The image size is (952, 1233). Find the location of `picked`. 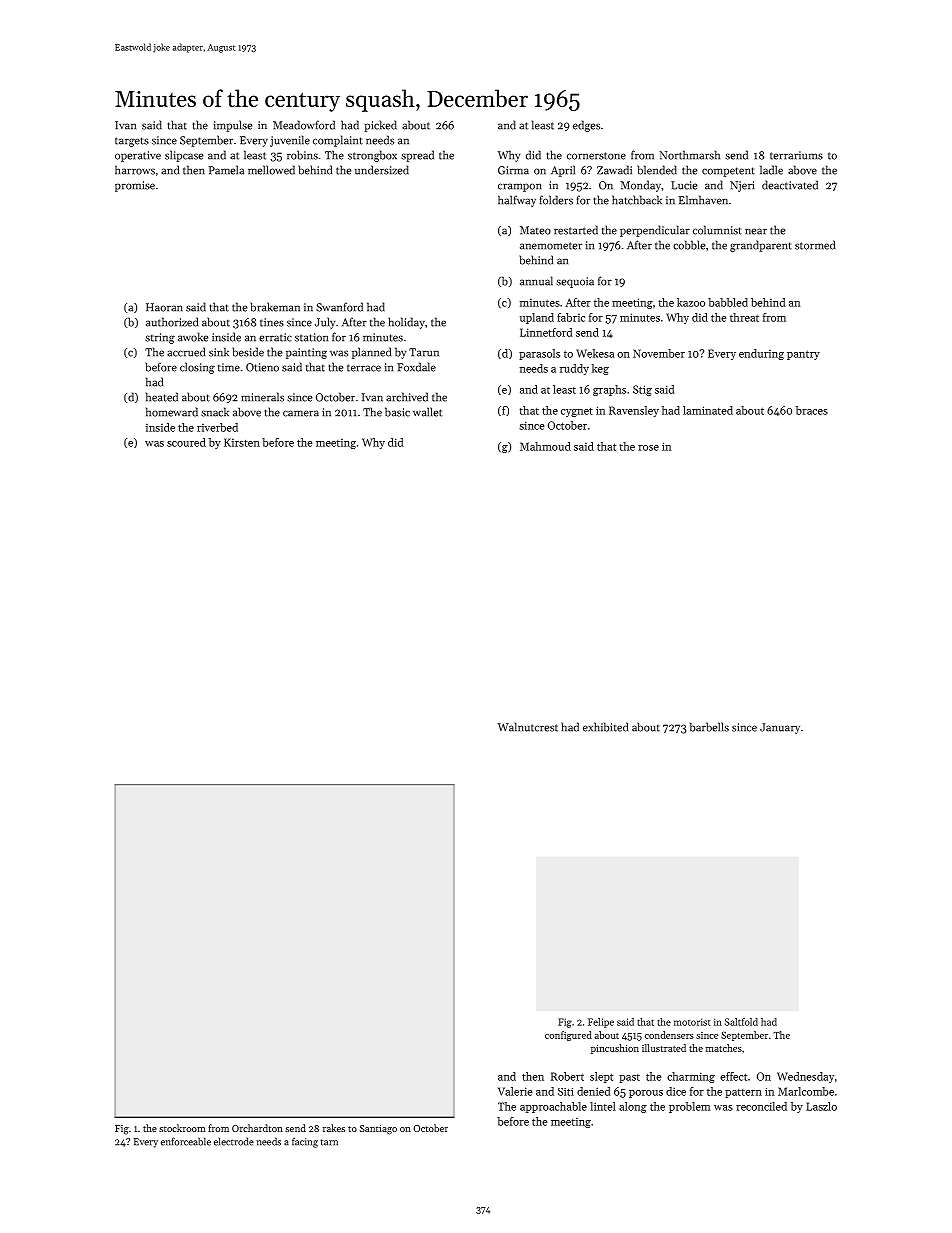

picked is located at coordinates (380, 126).
